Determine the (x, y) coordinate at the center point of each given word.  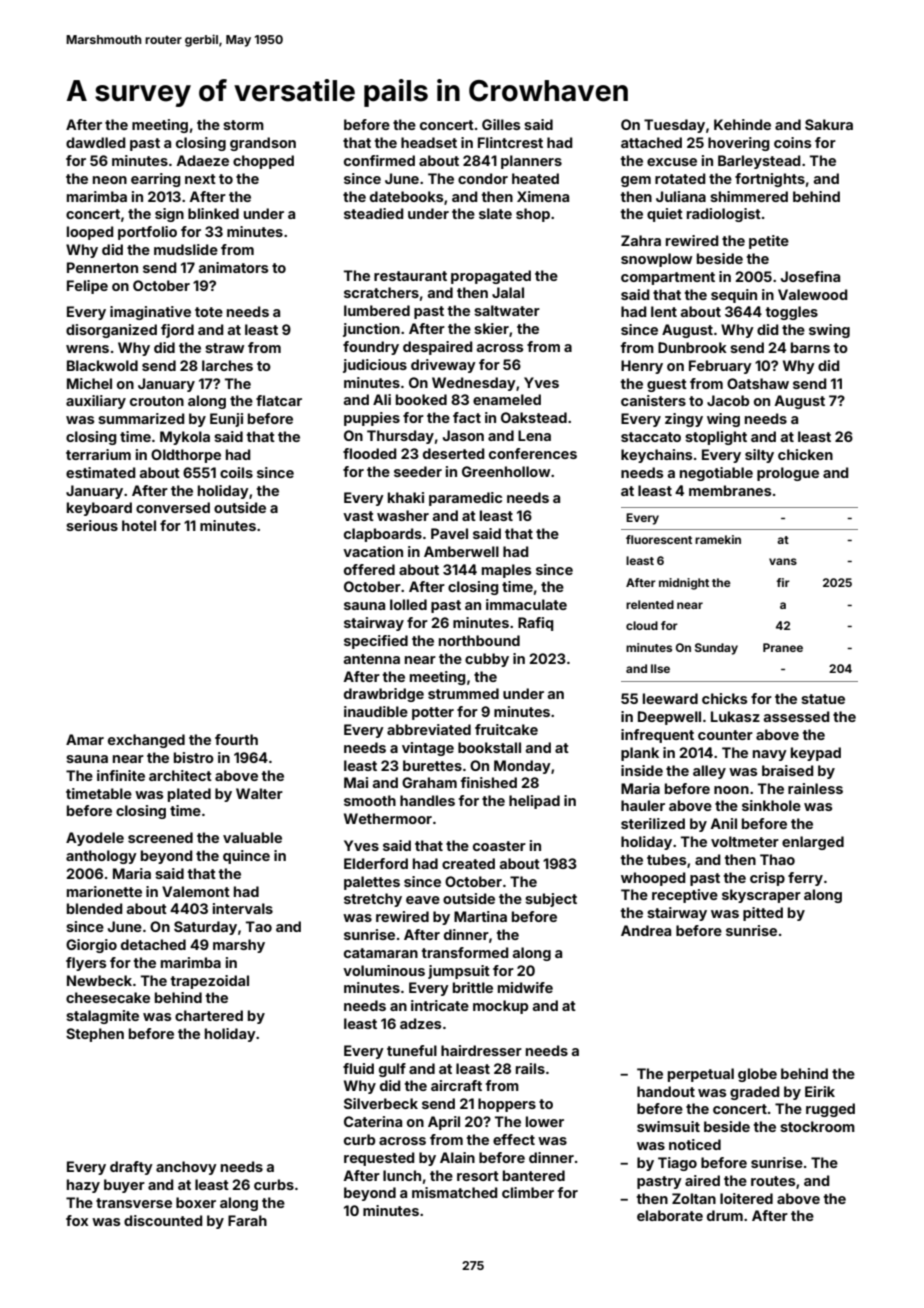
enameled (507, 399)
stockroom (817, 1126)
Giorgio (91, 946)
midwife (525, 987)
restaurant (410, 276)
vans (783, 561)
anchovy (186, 1168)
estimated (101, 472)
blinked (213, 213)
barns (810, 347)
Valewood (813, 294)
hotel (139, 525)
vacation (373, 551)
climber (528, 1192)
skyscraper (761, 896)
